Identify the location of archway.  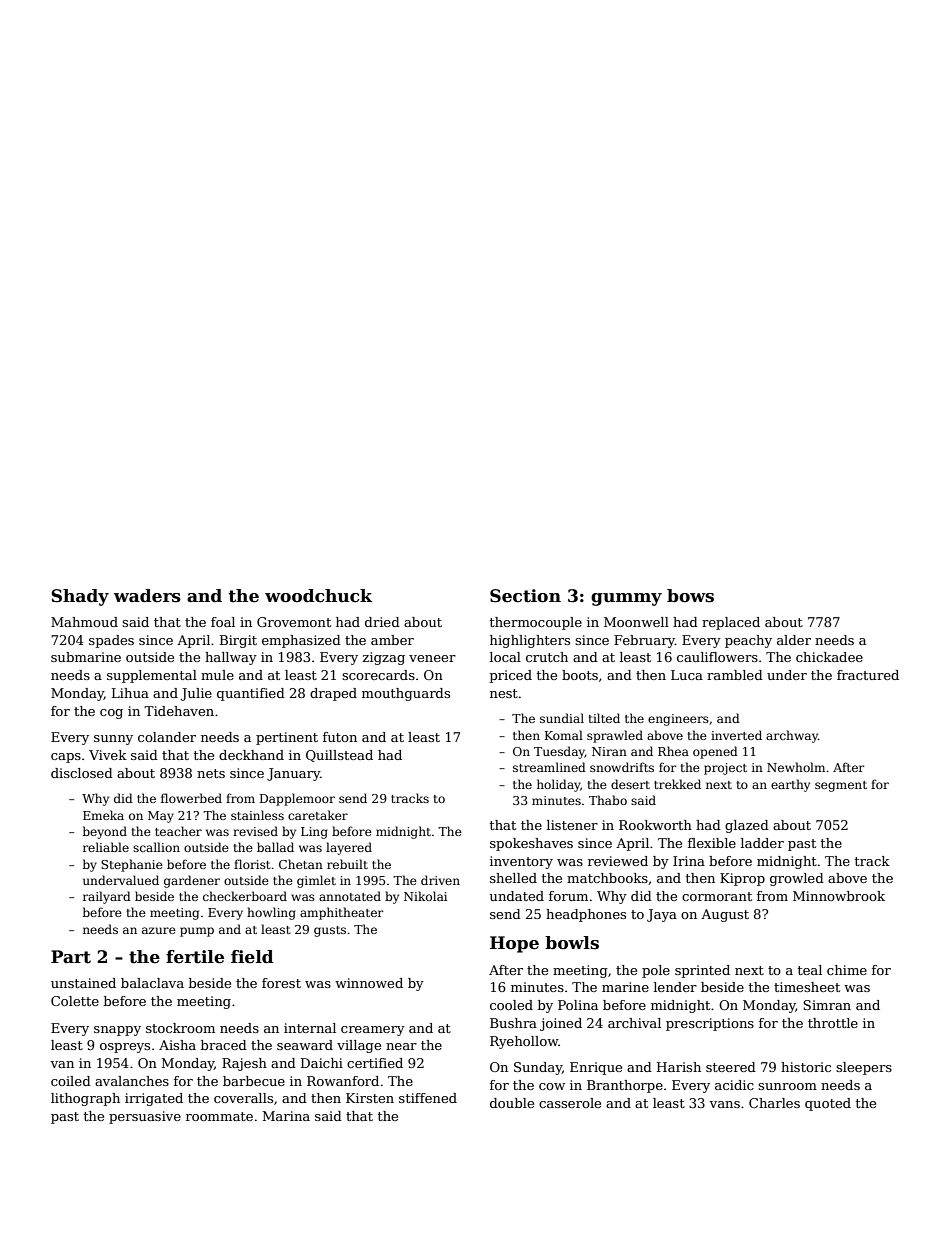
(792, 736).
